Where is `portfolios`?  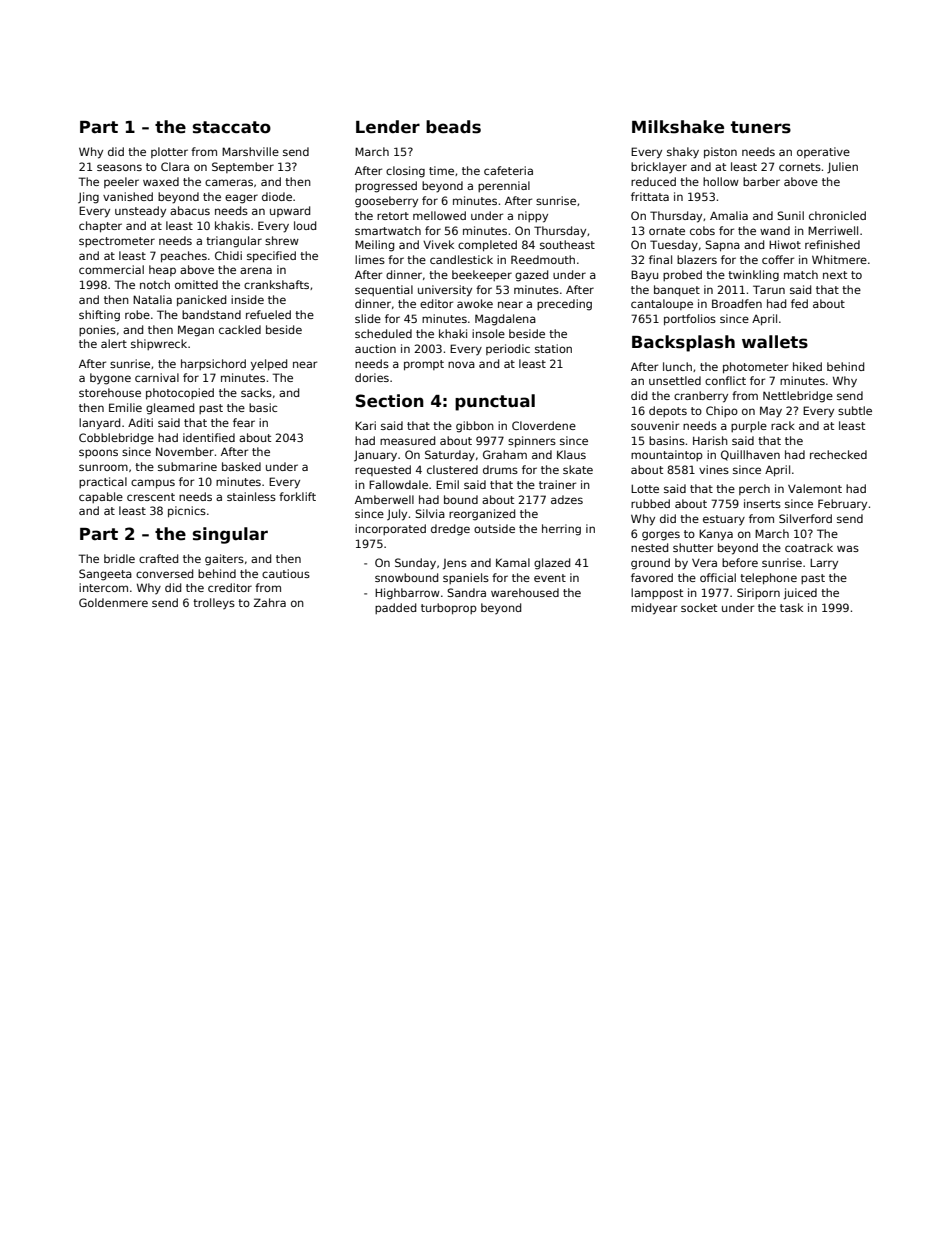 portfolios is located at coordinates (690, 320).
